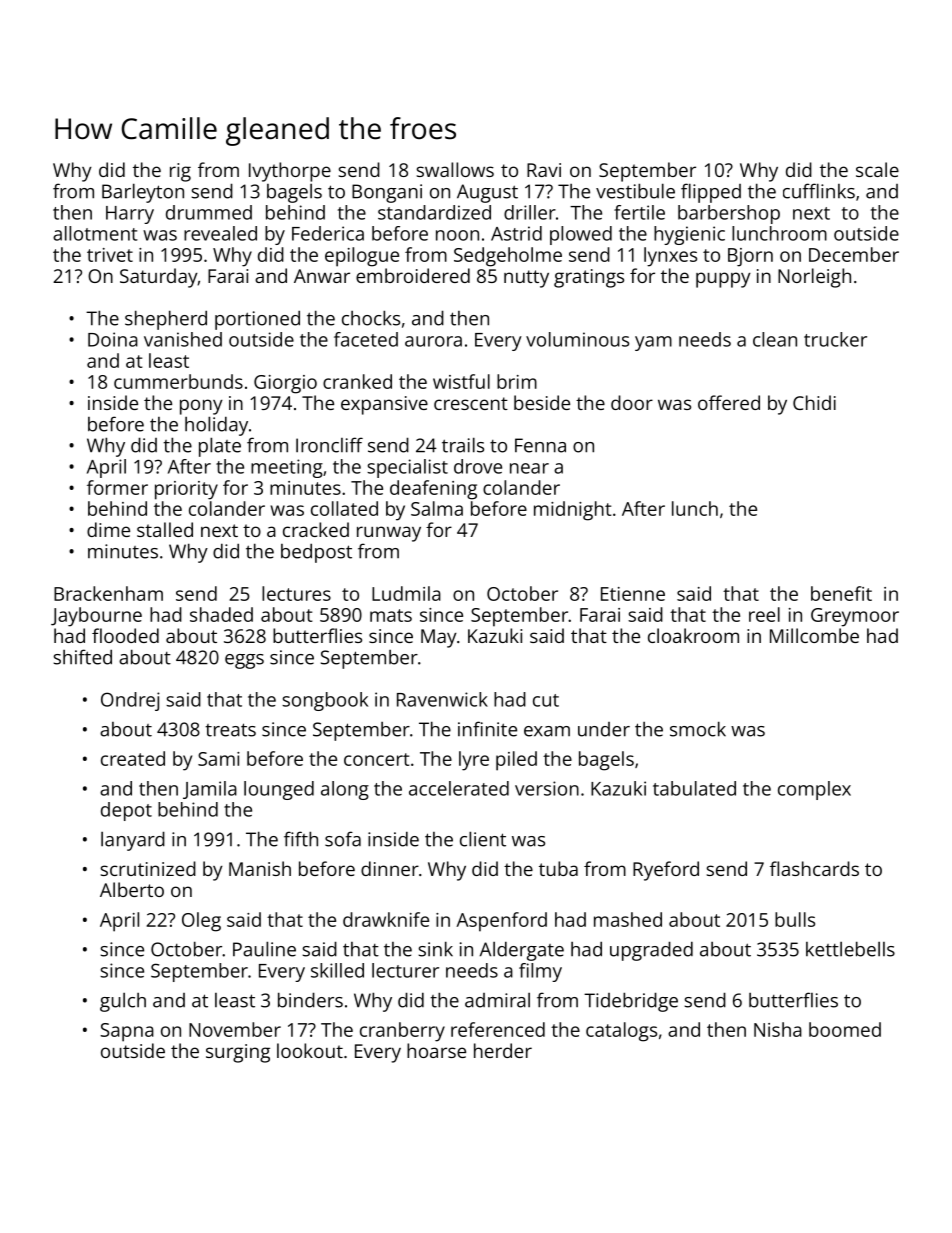 This screenshot has height=1233, width=952. What do you see at coordinates (775, 339) in the screenshot?
I see `clean` at bounding box center [775, 339].
